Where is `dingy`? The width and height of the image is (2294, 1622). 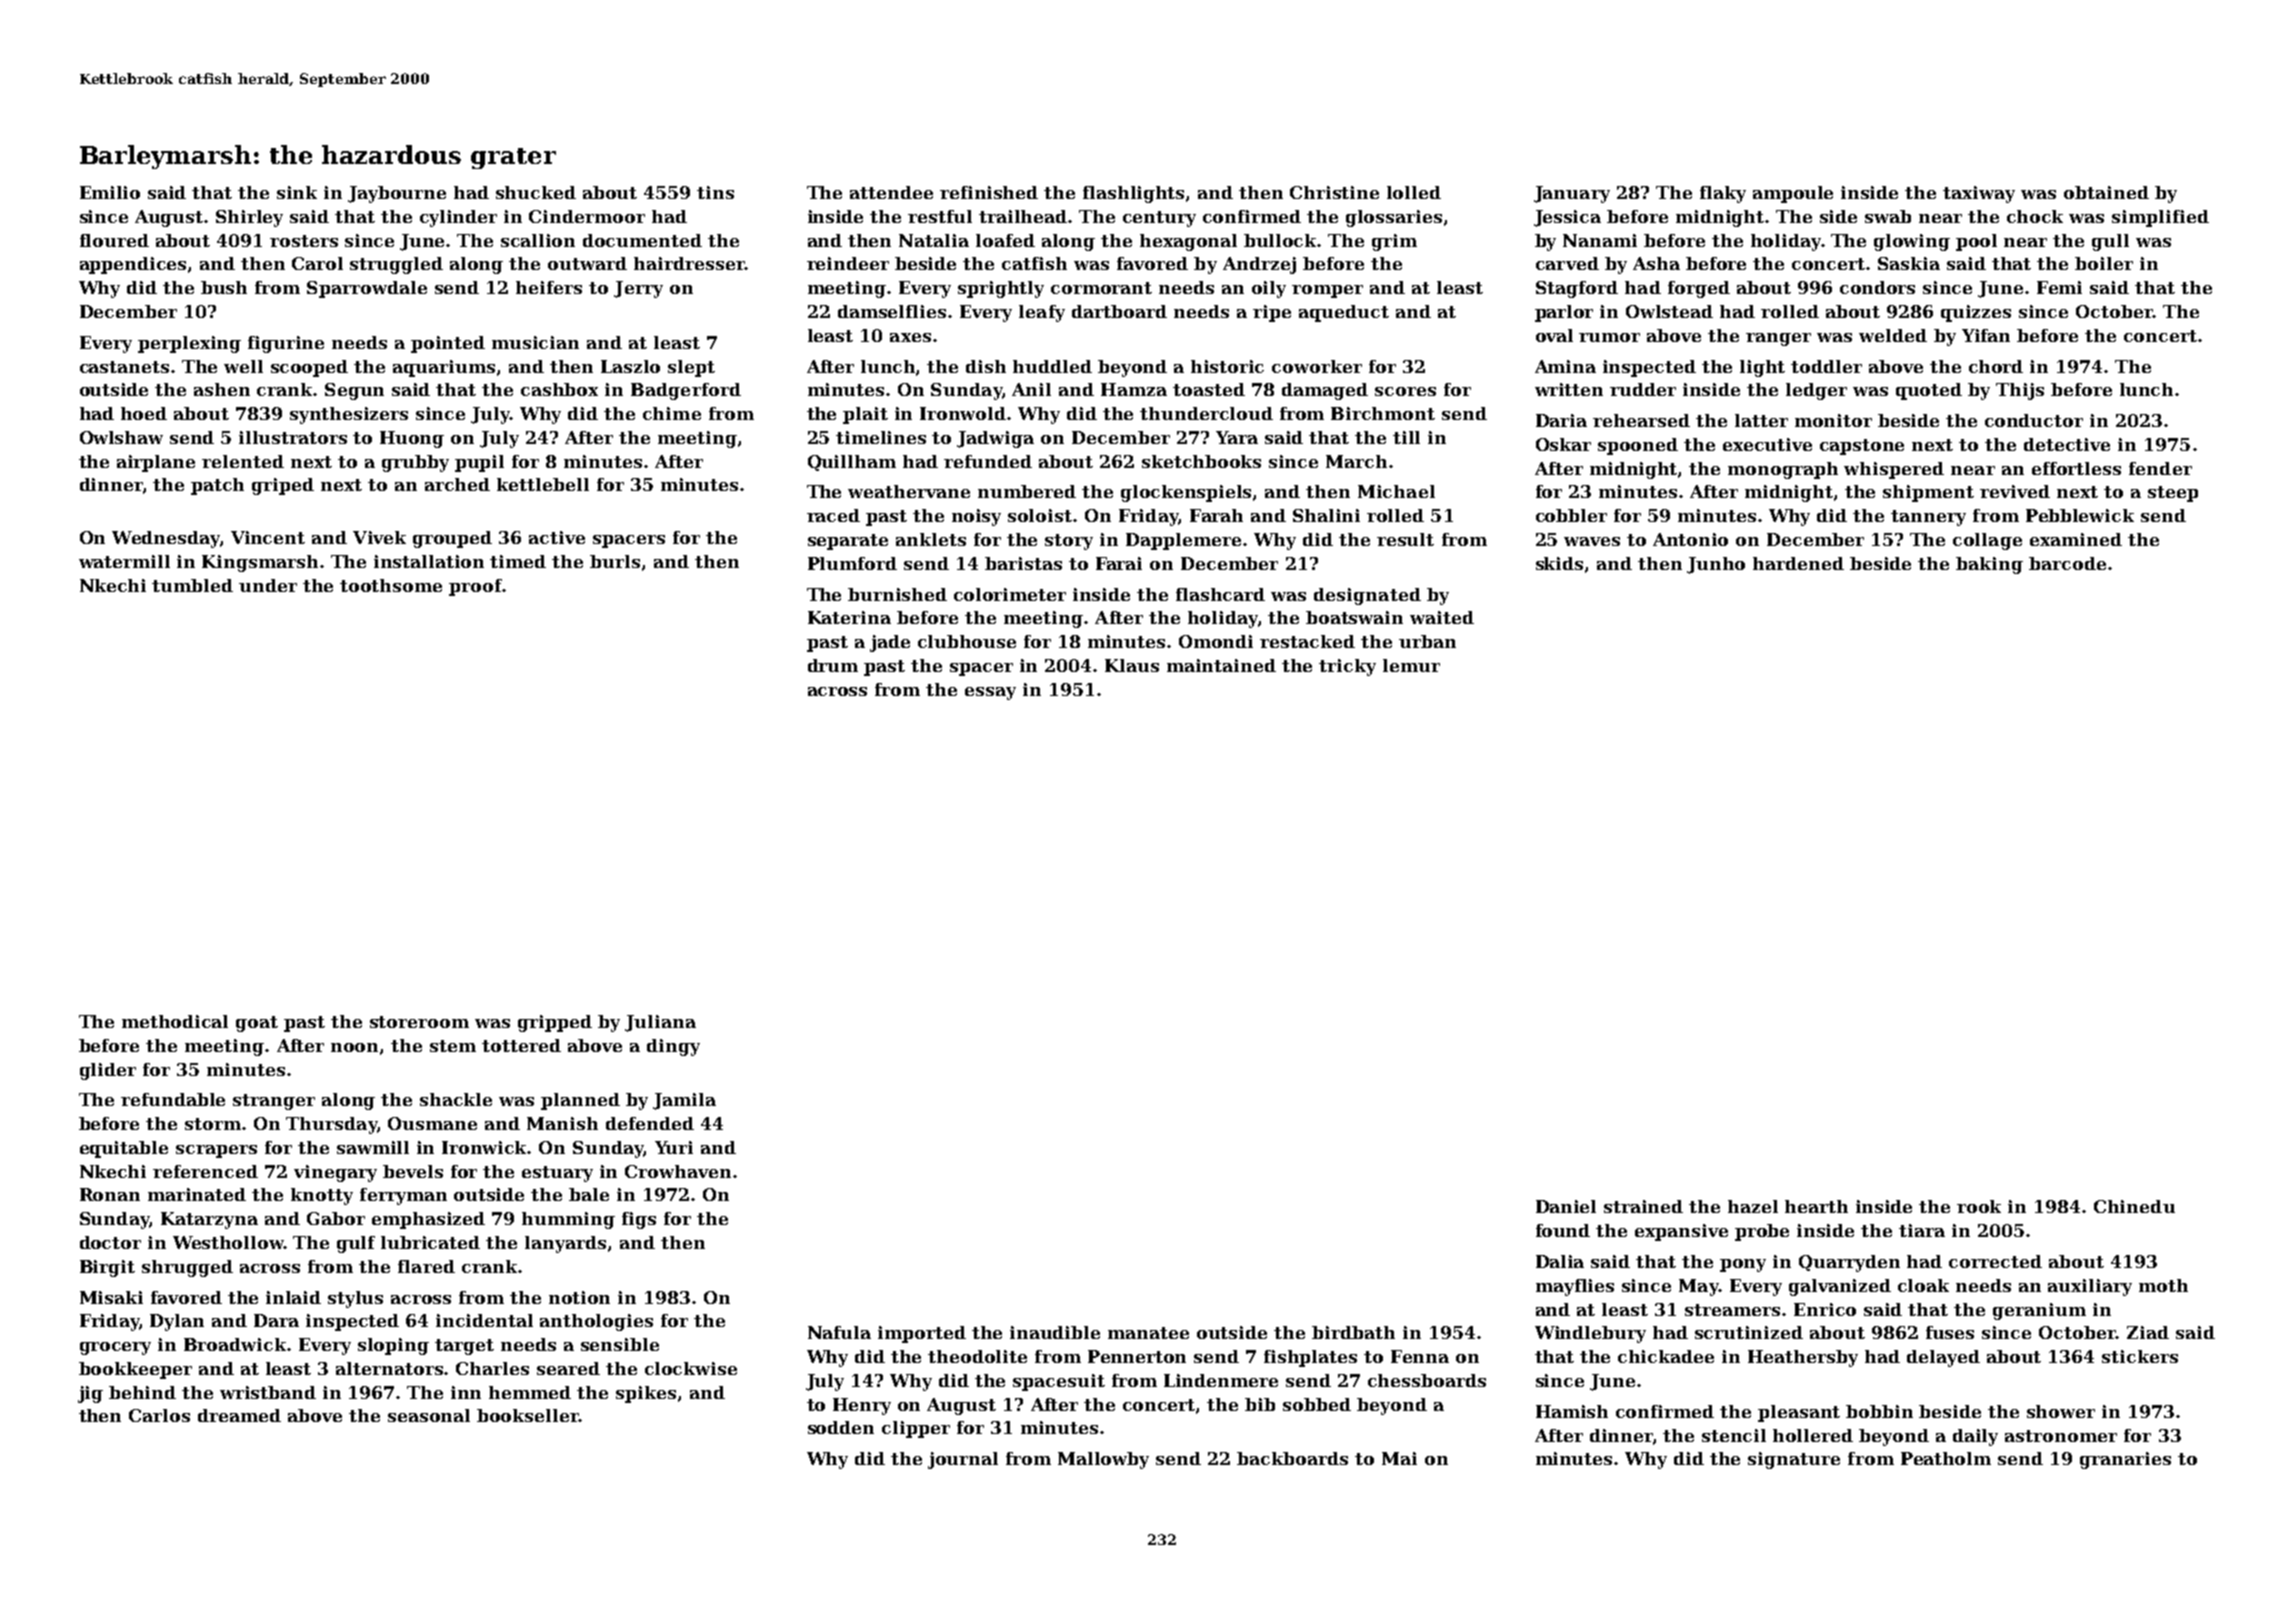
dingy is located at coordinates (673, 1047).
